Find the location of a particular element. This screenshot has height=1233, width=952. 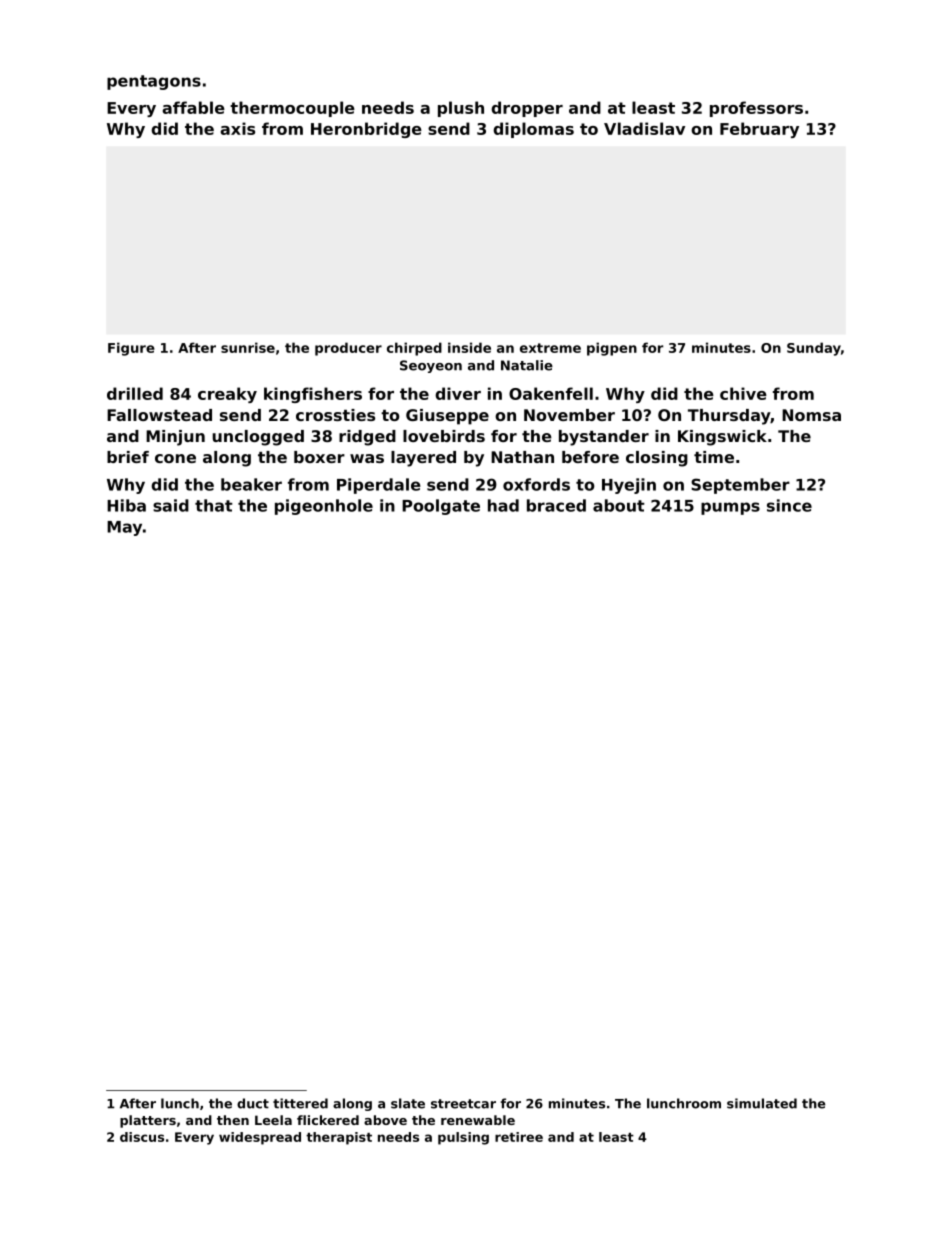

professors is located at coordinates (756, 109).
